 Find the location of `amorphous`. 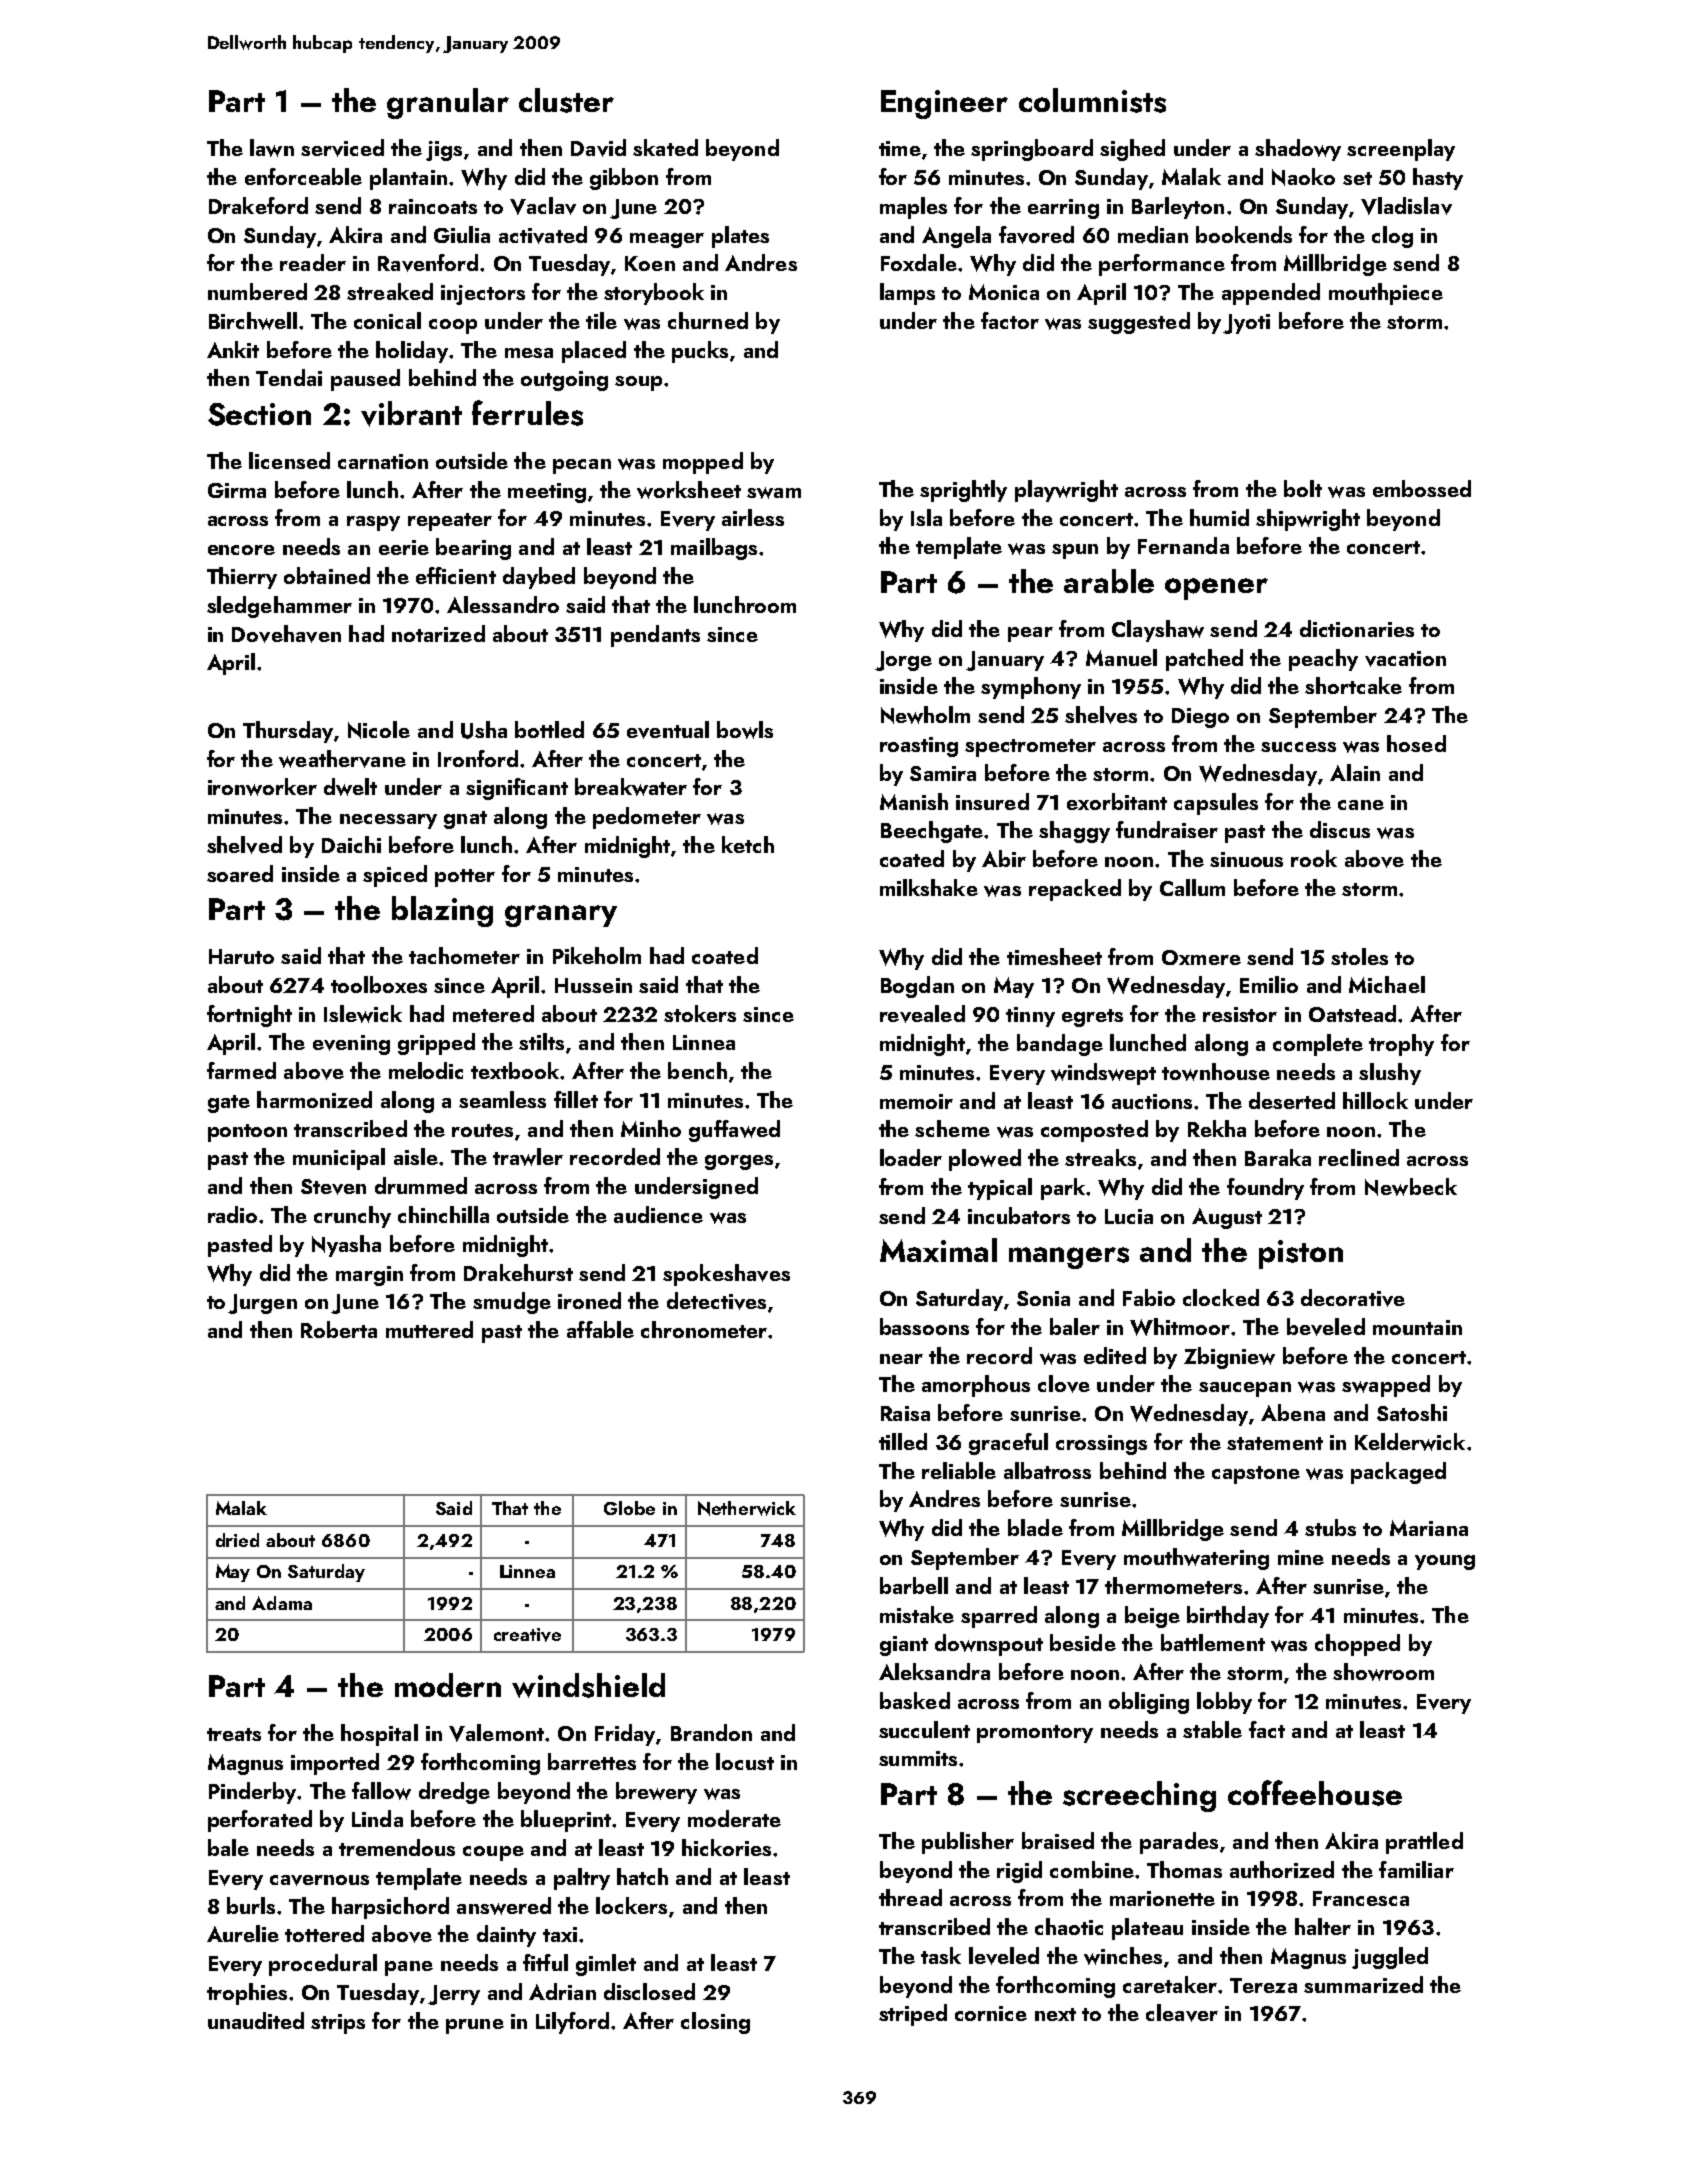

amorphous is located at coordinates (976, 1386).
